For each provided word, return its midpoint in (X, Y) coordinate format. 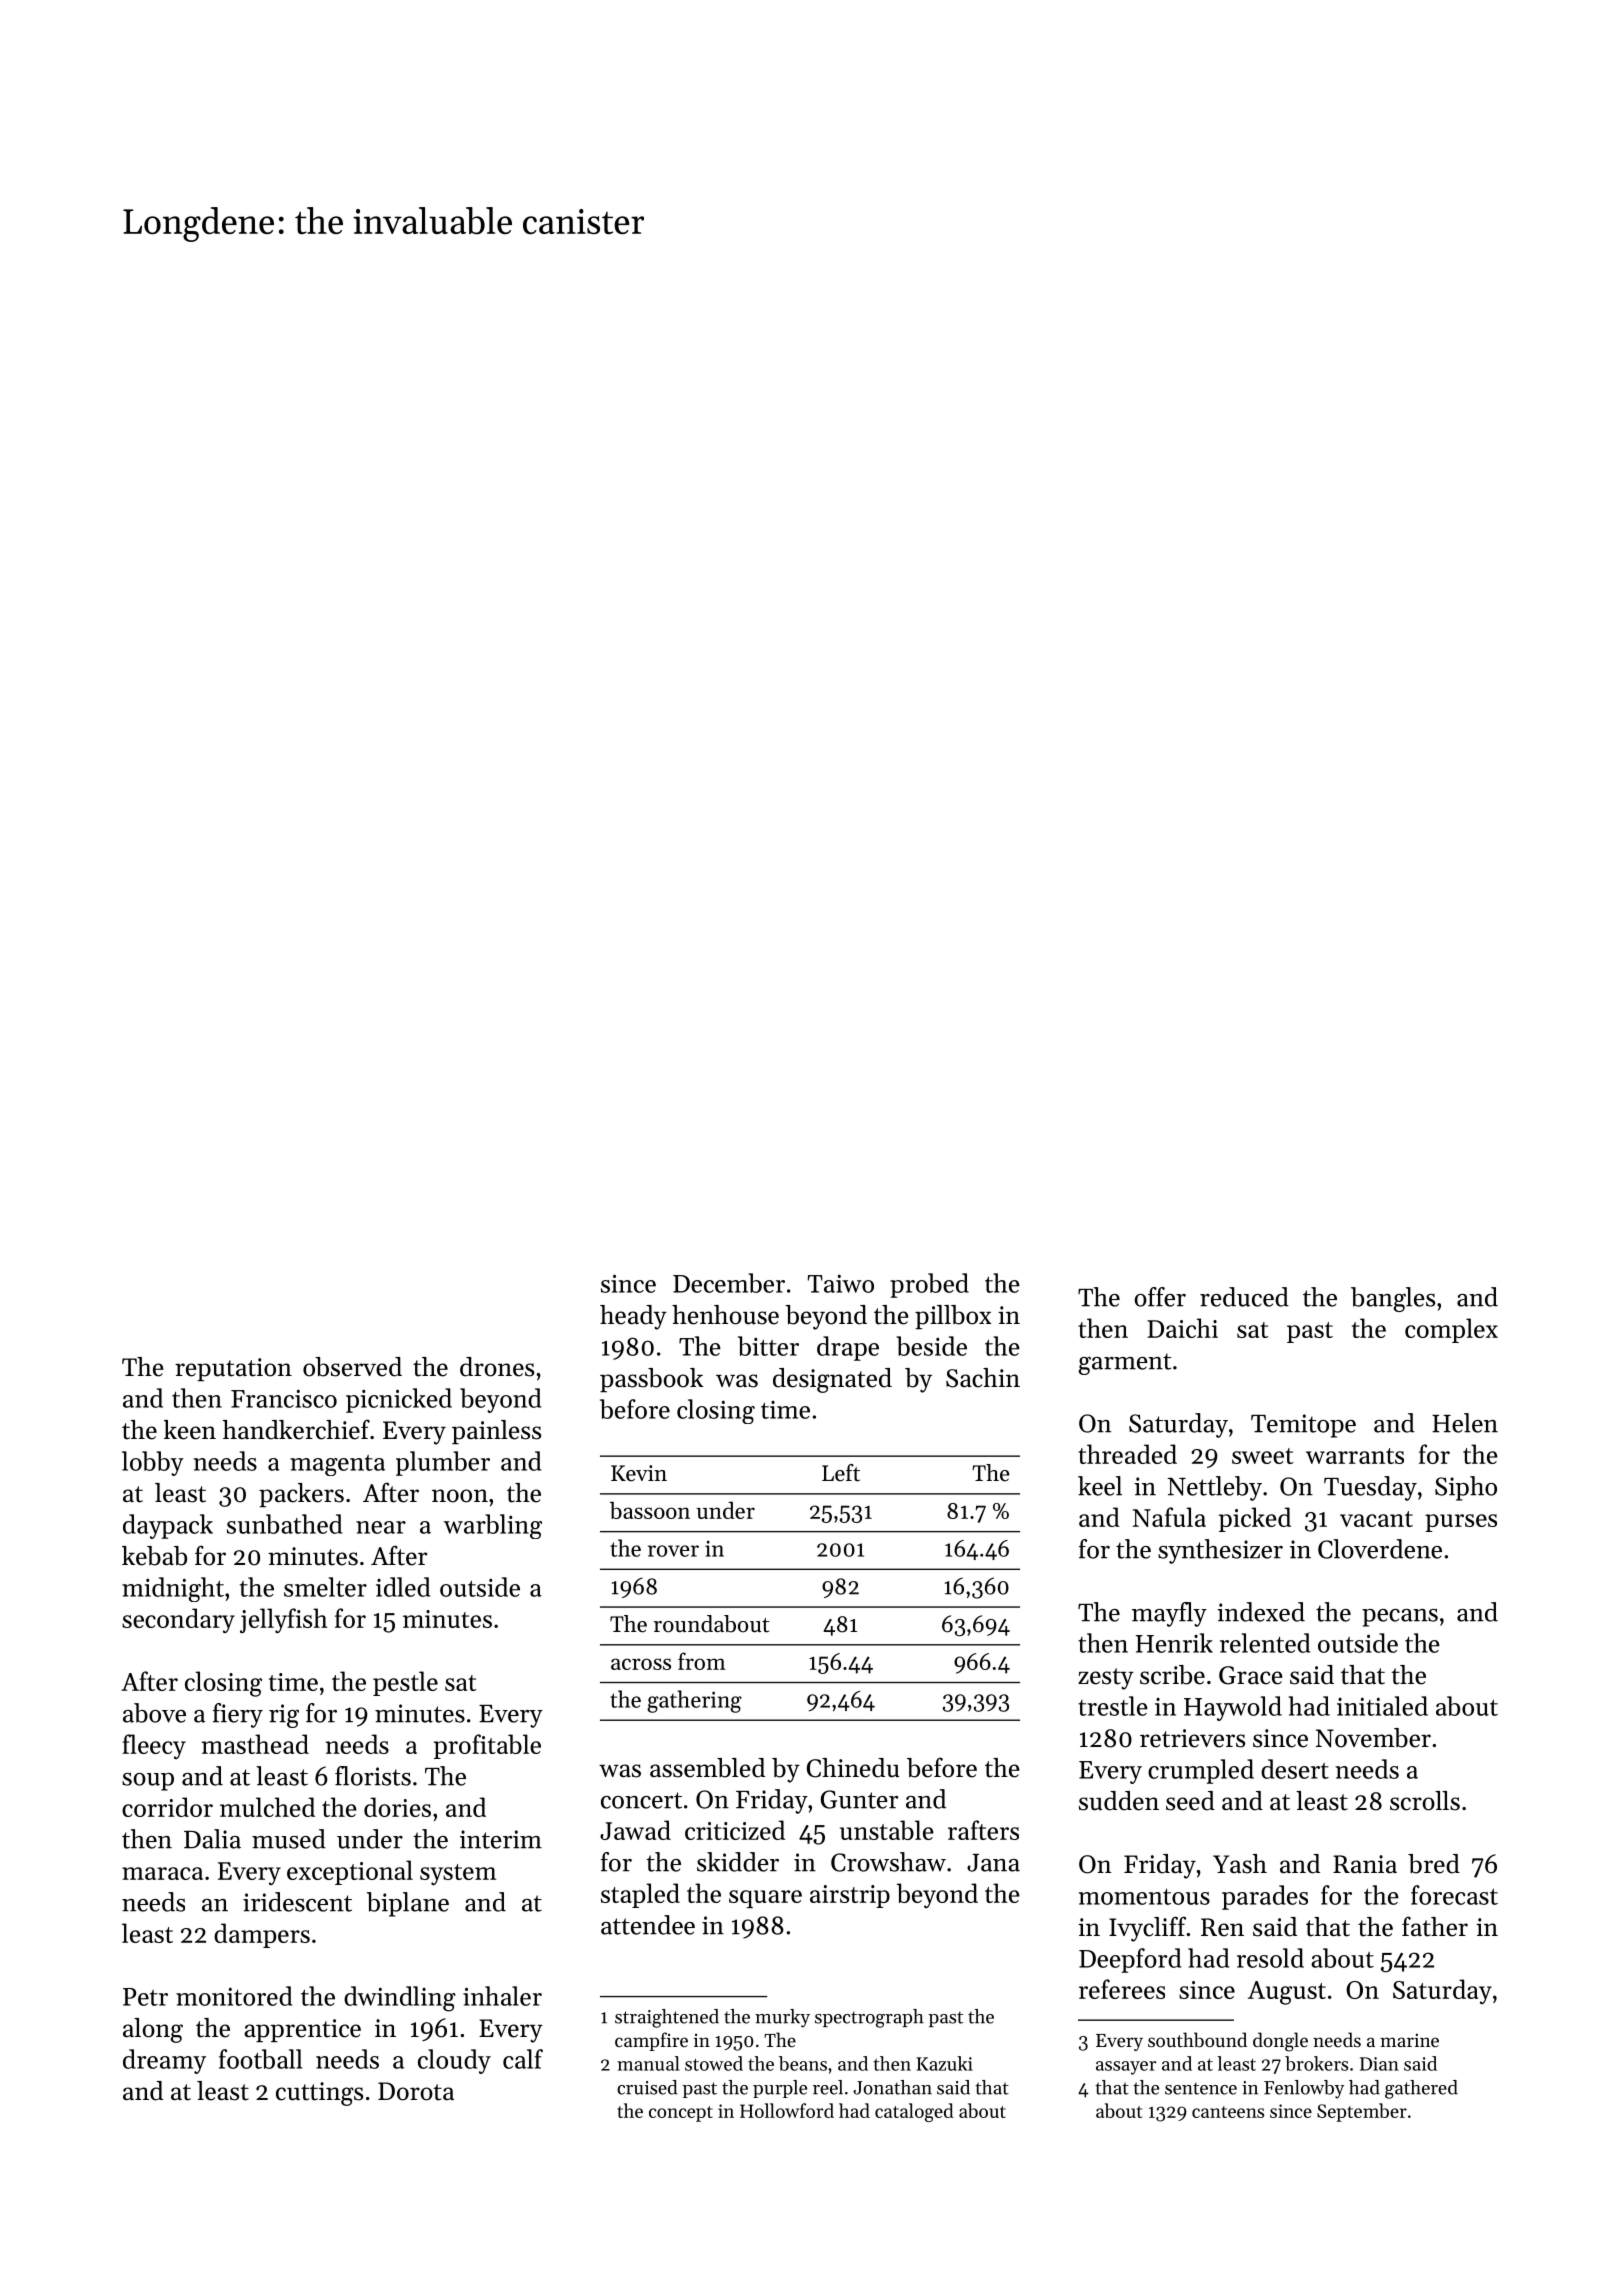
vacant (1376, 1519)
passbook (651, 1380)
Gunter (859, 1799)
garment (1124, 1364)
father (1435, 1926)
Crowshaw (888, 1862)
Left (841, 1473)
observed (352, 1367)
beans (803, 2063)
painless (496, 1432)
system (458, 1874)
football (260, 2059)
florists (373, 1776)
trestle (1113, 1706)
